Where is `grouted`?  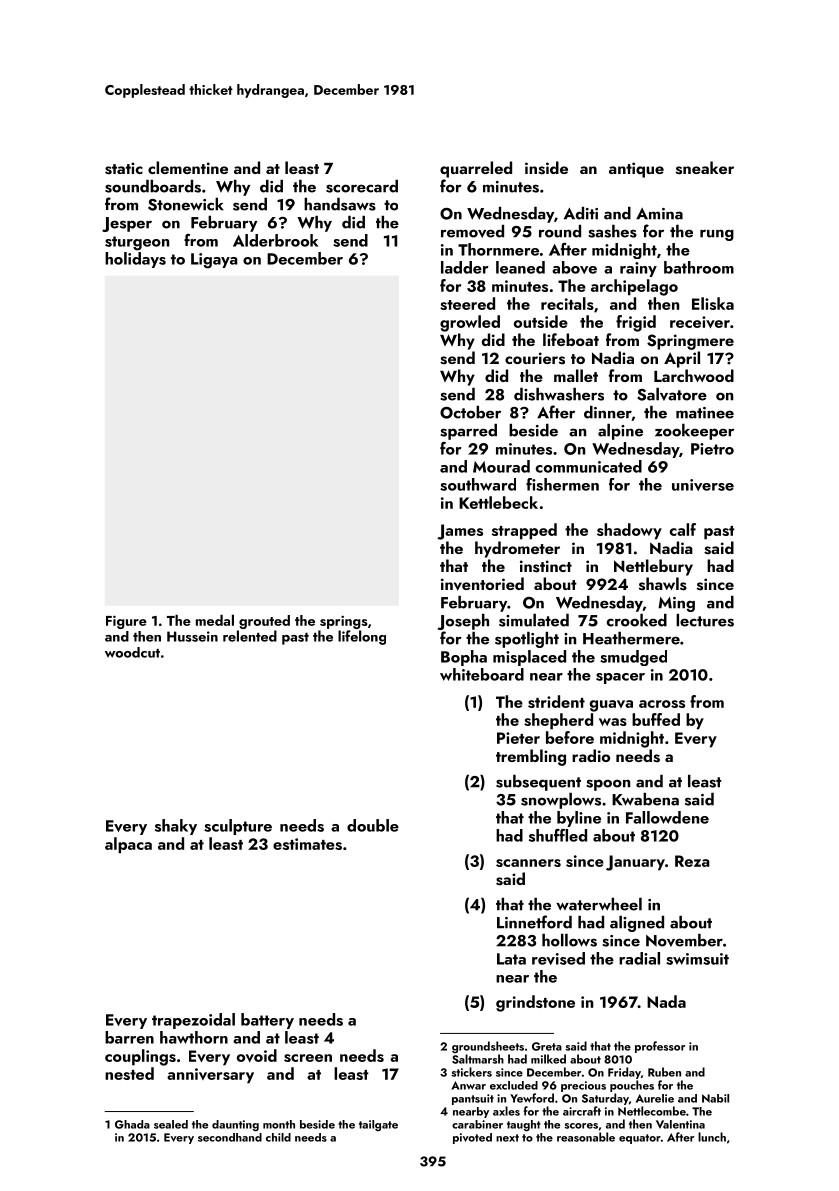
grouted is located at coordinates (264, 622).
